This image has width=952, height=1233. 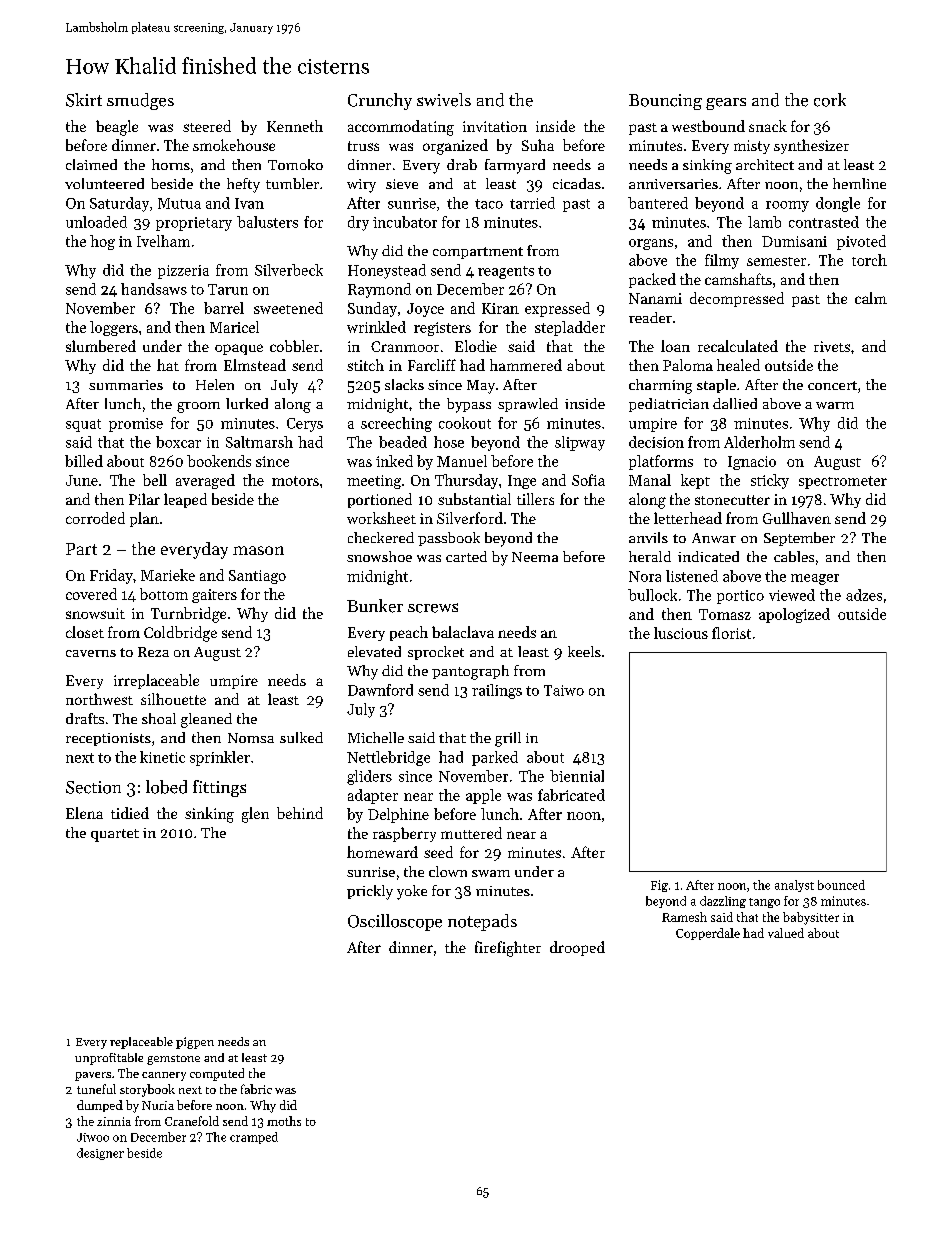 What do you see at coordinates (570, 328) in the image?
I see `stepladder` at bounding box center [570, 328].
